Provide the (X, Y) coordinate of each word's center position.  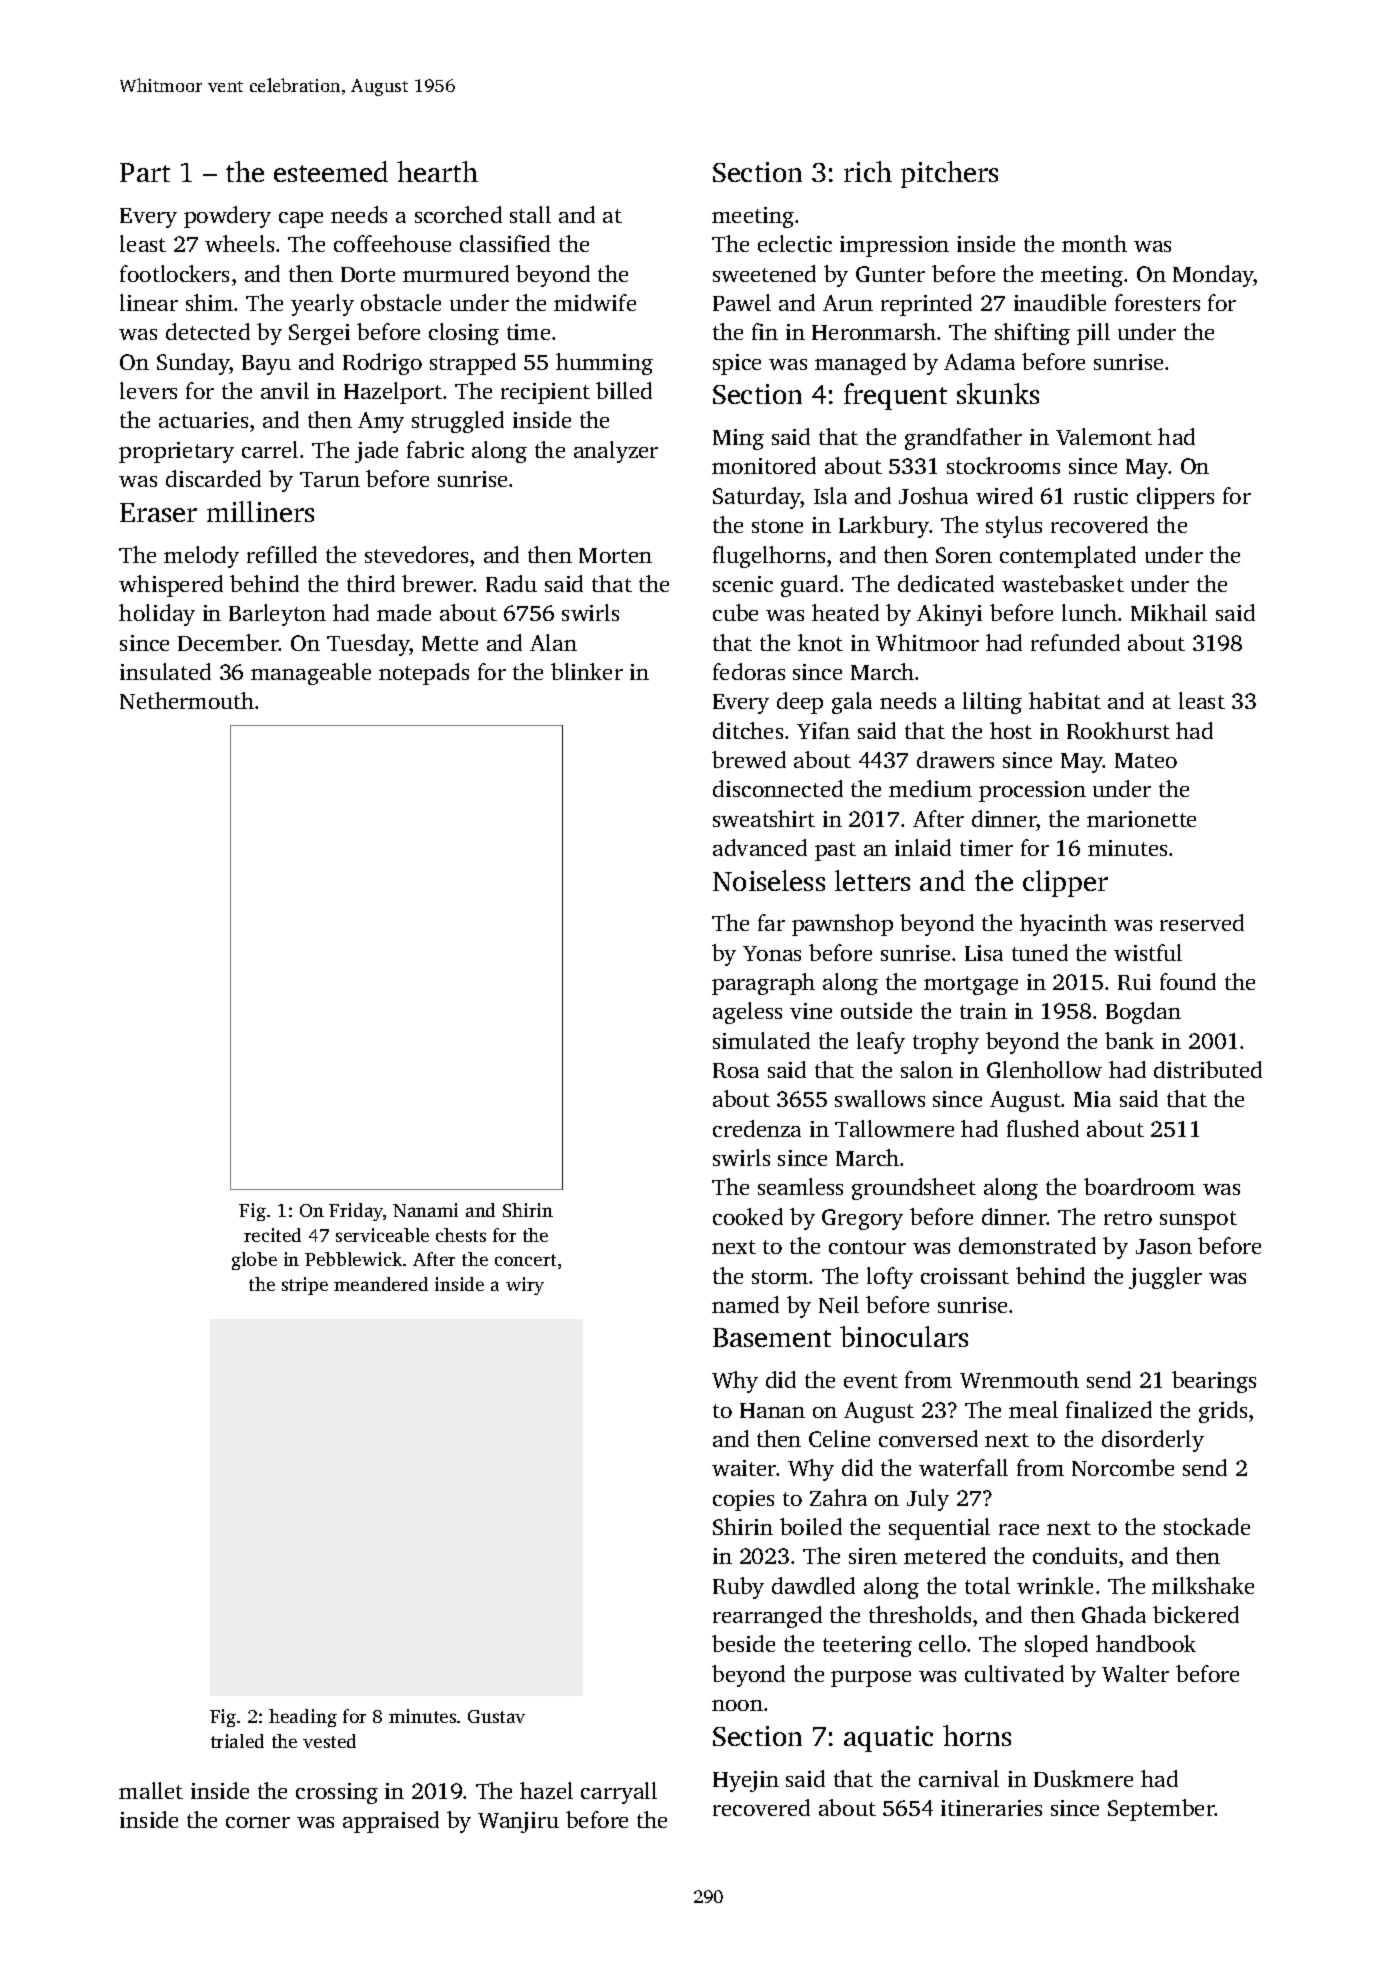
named (745, 1304)
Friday (356, 1212)
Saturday (757, 498)
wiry (525, 1286)
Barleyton (277, 615)
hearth (437, 171)
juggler (1165, 1278)
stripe (305, 1286)
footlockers (174, 273)
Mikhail (1169, 612)
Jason (1164, 1246)
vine (811, 1011)
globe (254, 1261)
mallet (151, 1790)
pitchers (949, 174)
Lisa (984, 953)
